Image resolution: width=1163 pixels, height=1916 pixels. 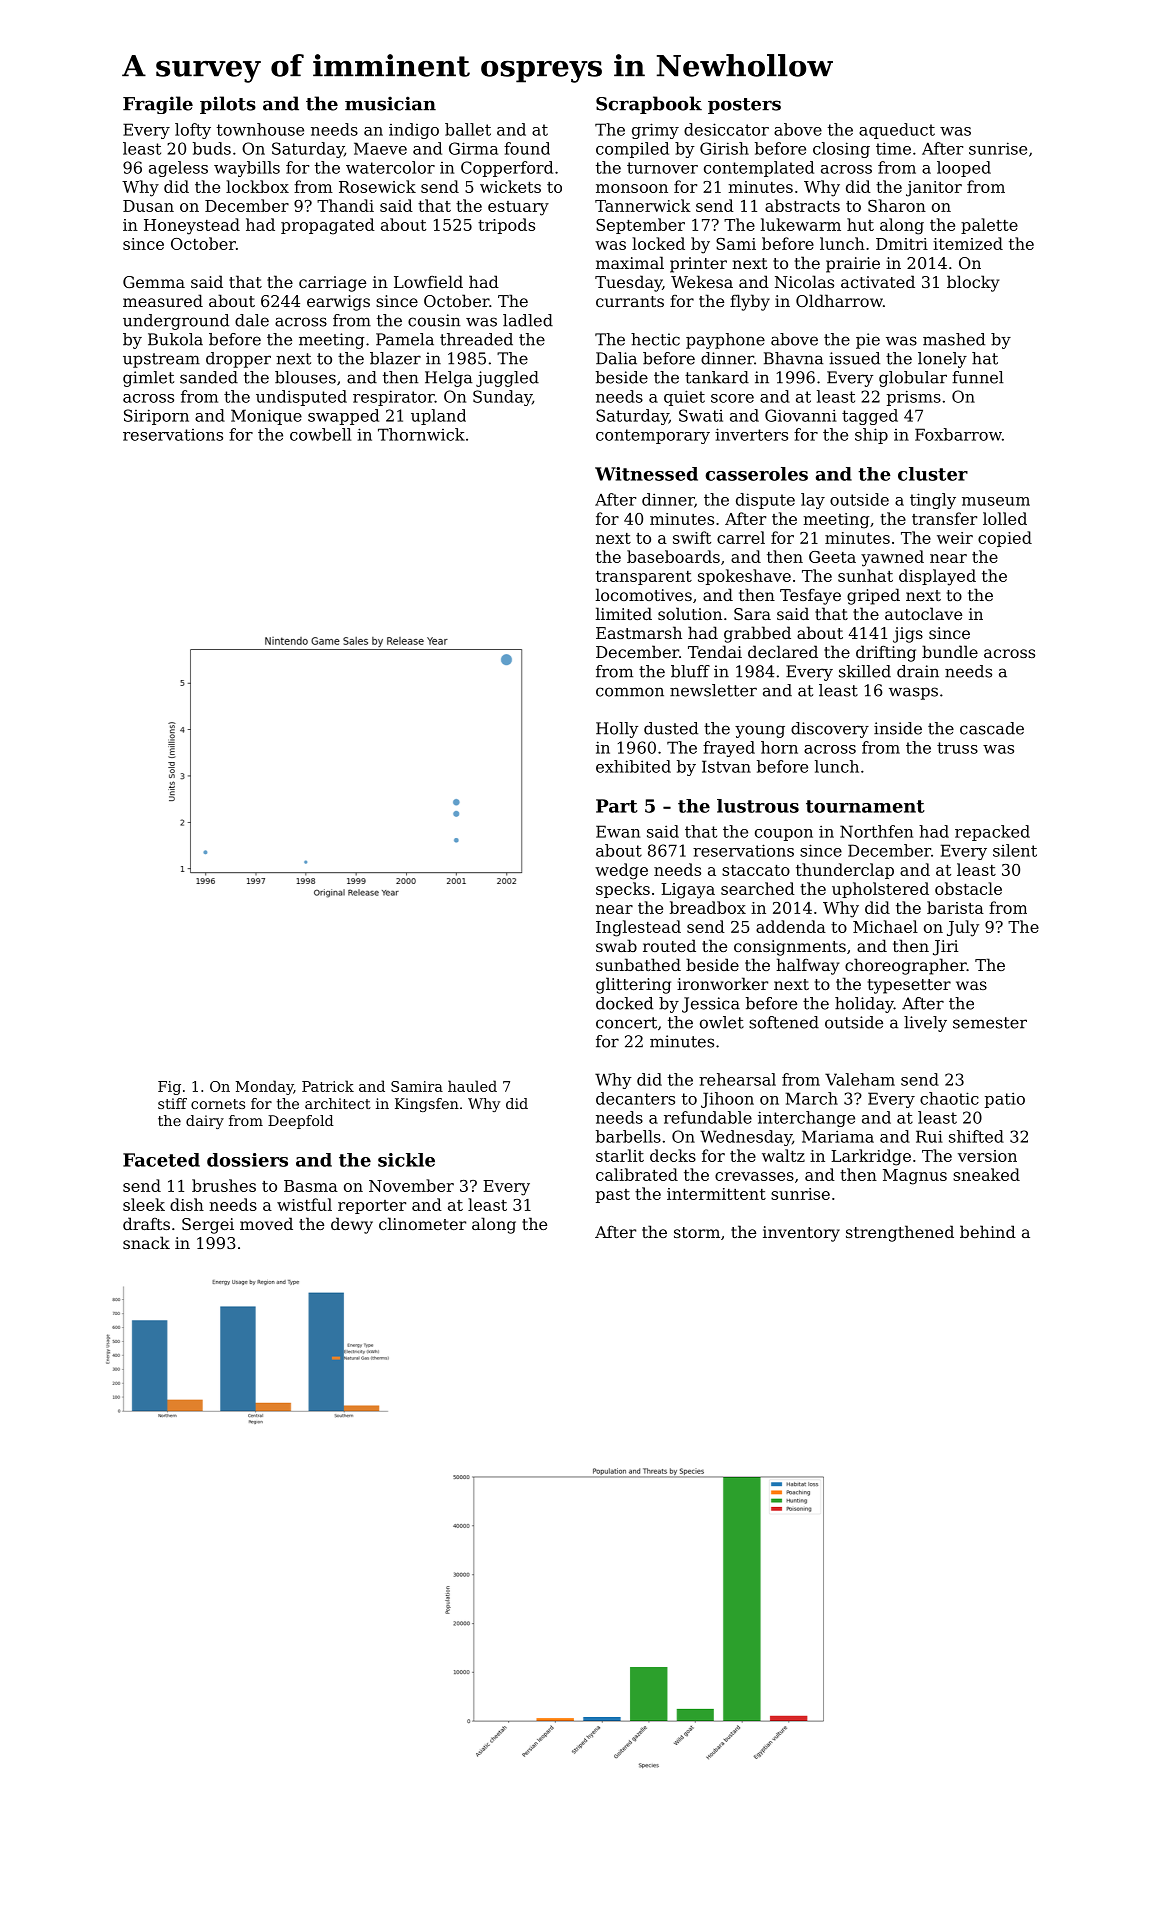 I want to click on posters, so click(x=744, y=106).
